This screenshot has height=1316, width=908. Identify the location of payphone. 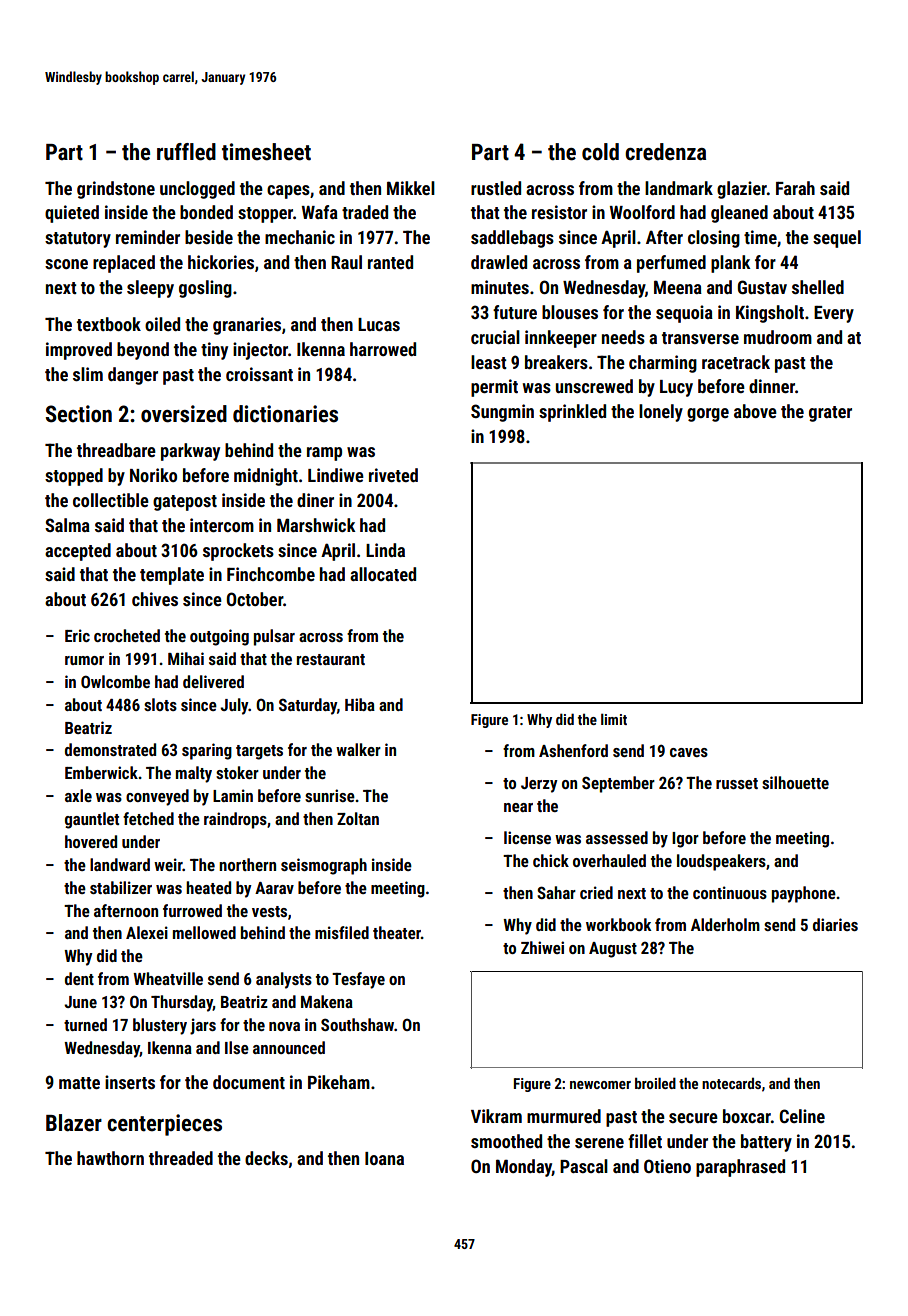
(804, 894).
